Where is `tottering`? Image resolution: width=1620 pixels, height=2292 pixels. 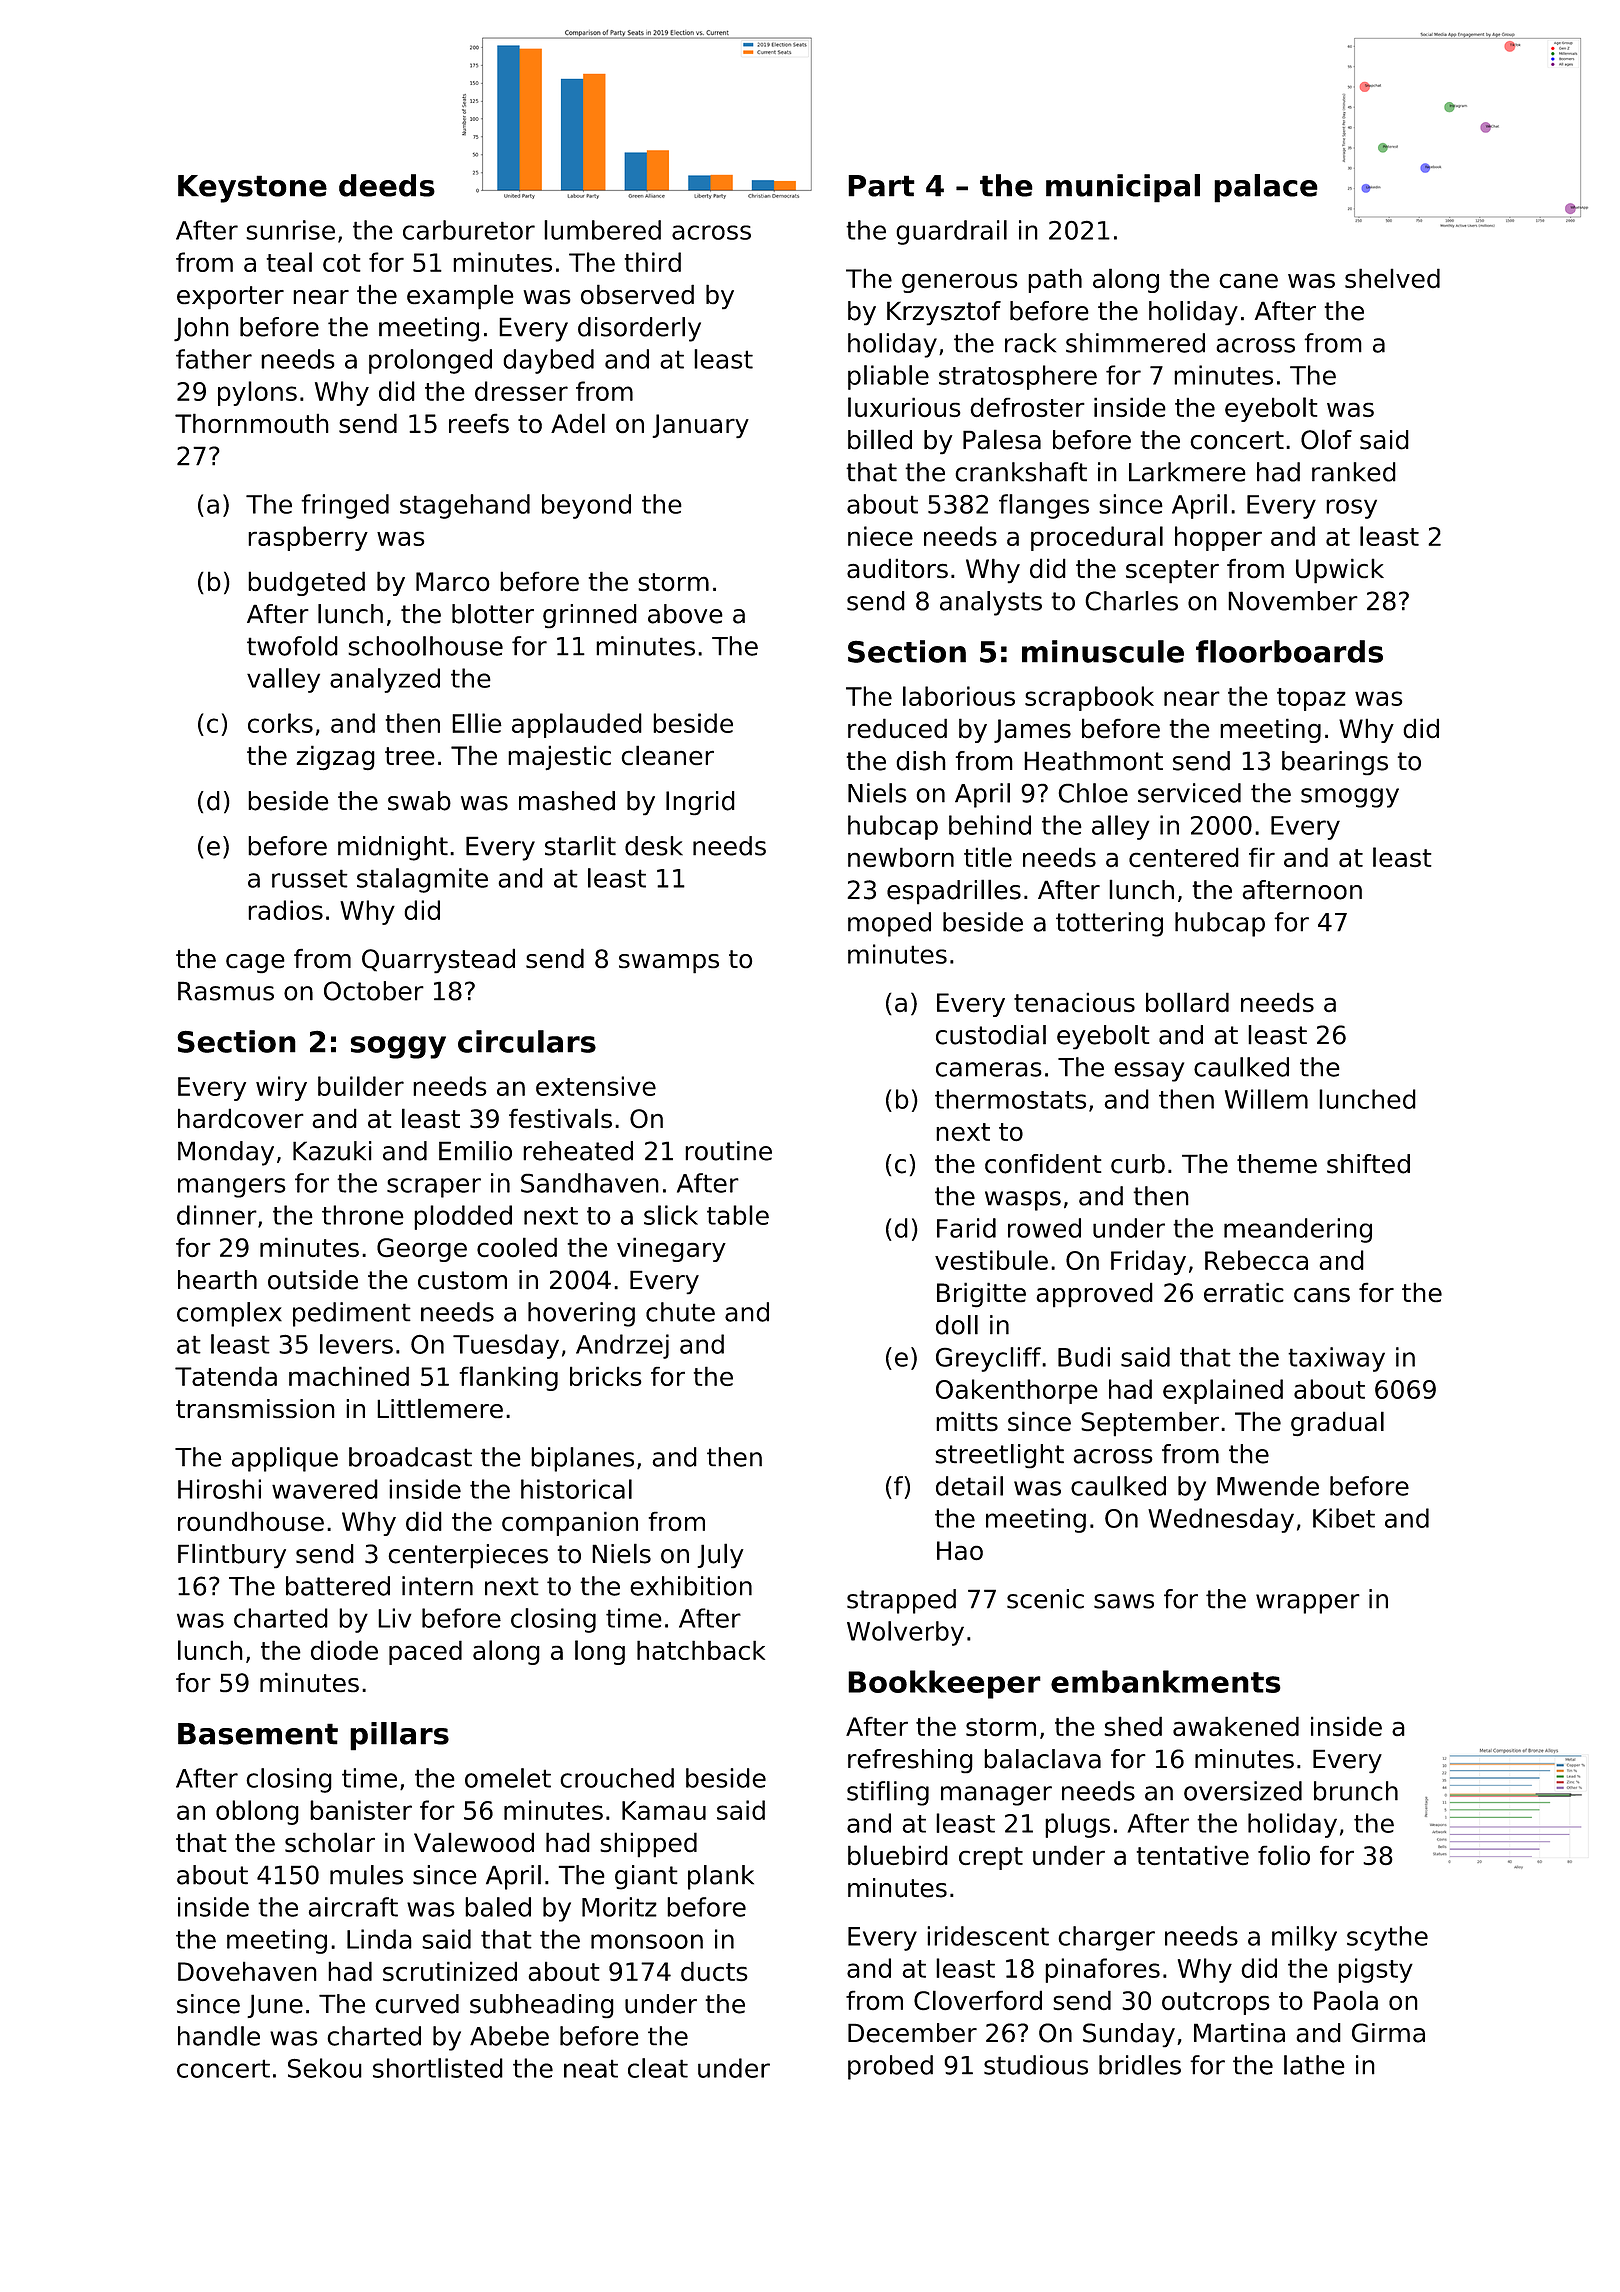
tottering is located at coordinates (1109, 924).
